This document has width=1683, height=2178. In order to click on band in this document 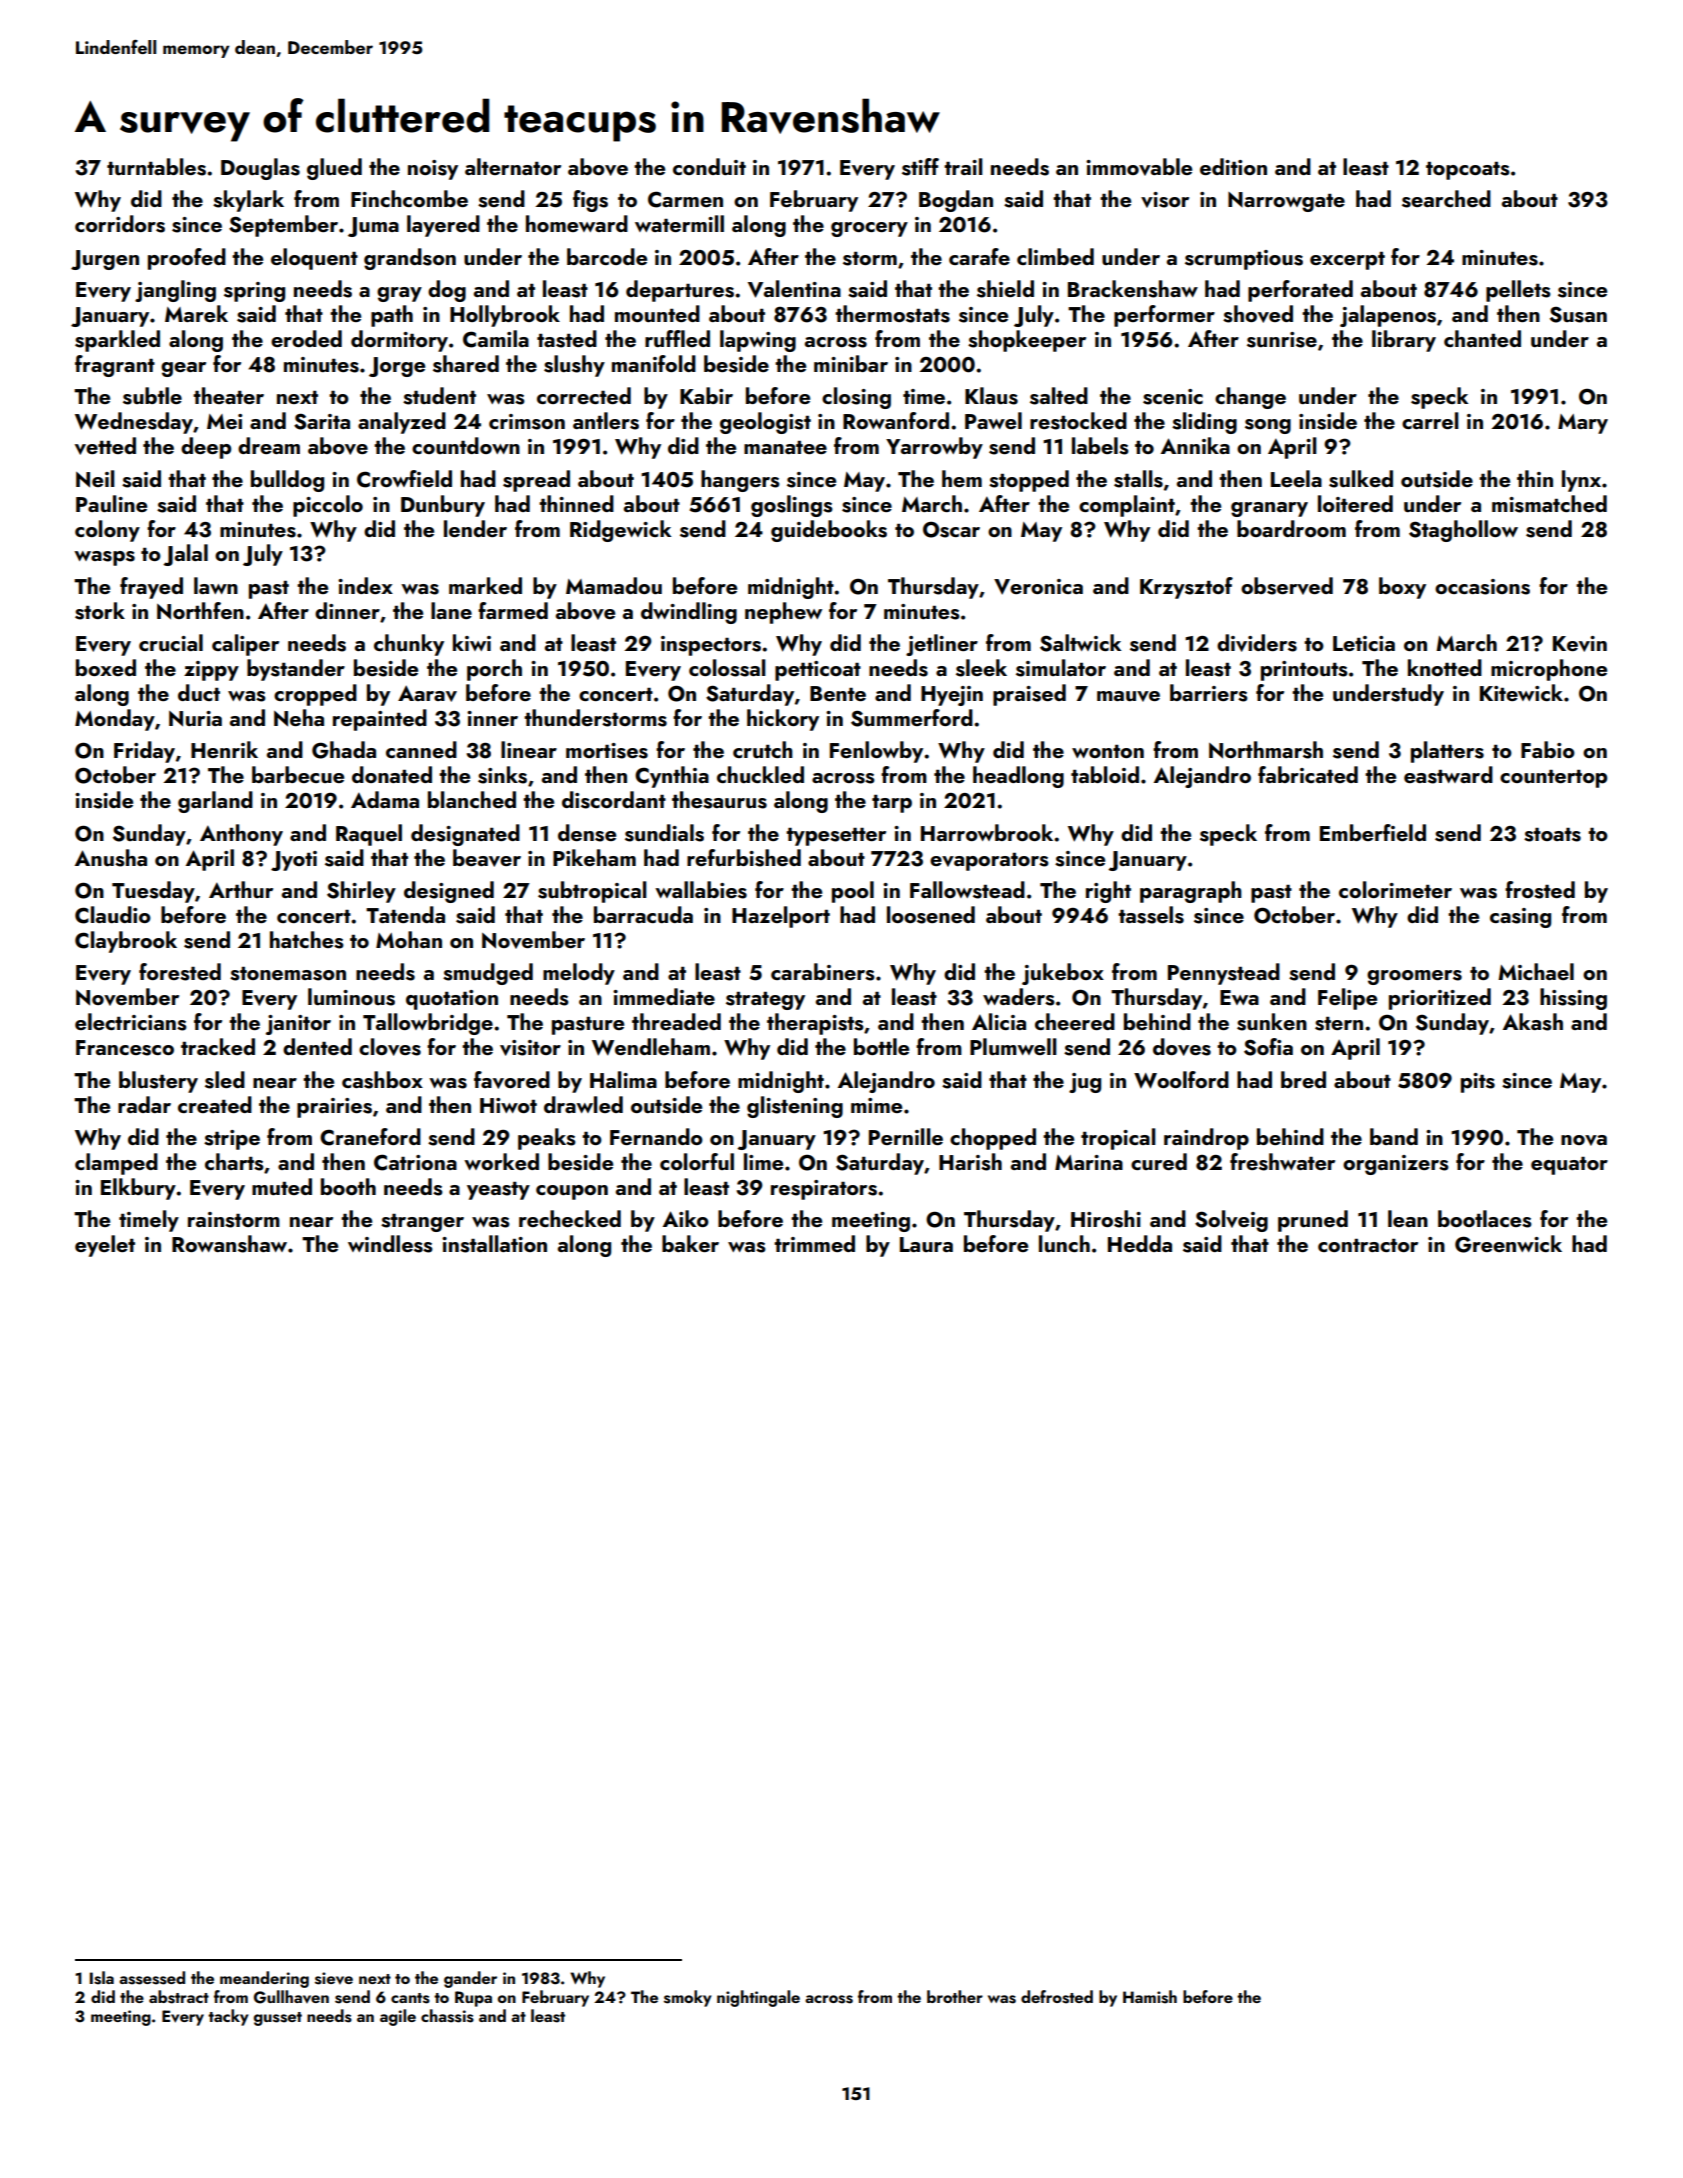, I will do `click(1394, 1136)`.
